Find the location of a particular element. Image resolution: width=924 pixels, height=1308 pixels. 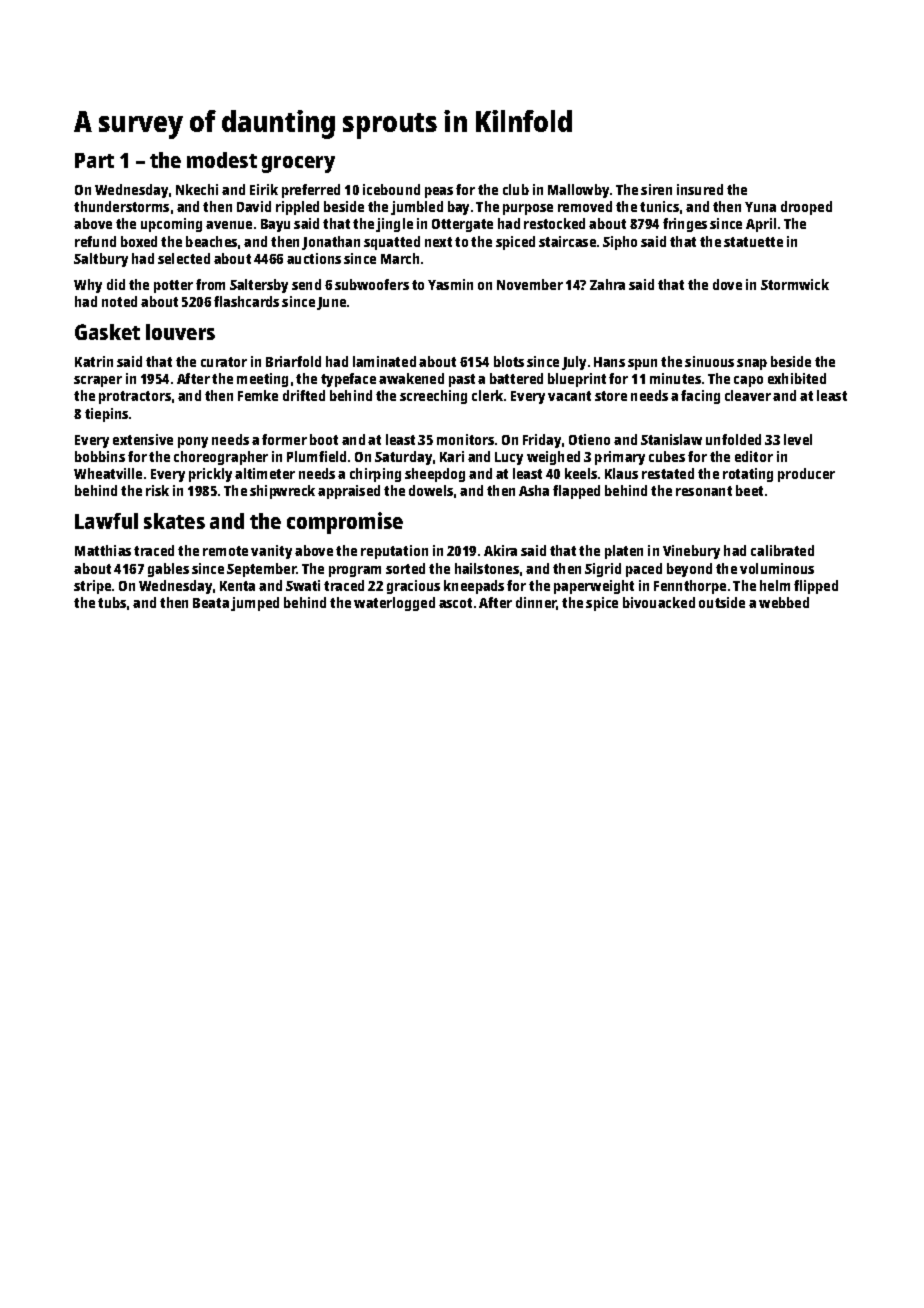

Part is located at coordinates (94, 160).
